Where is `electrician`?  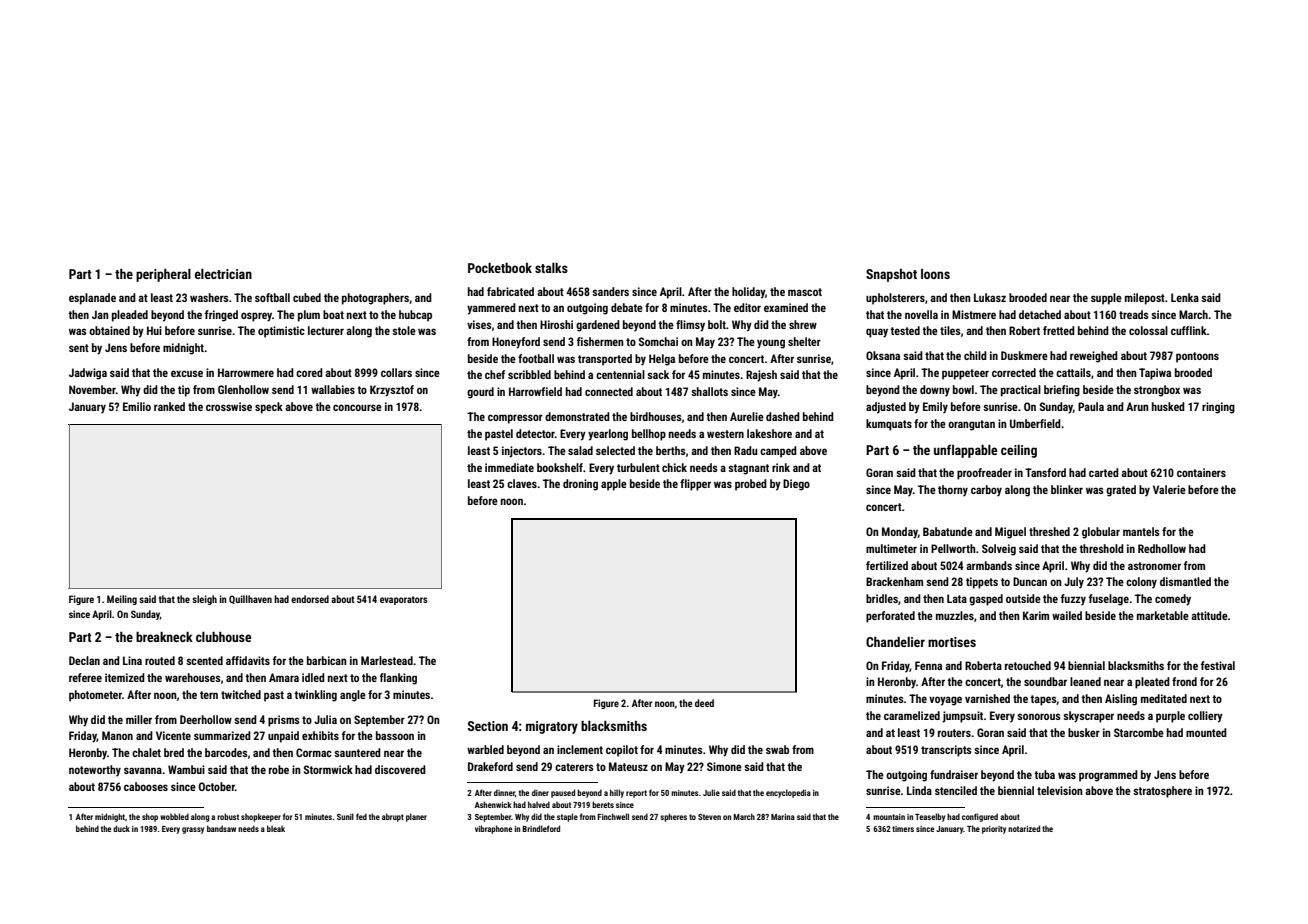
electrician is located at coordinates (223, 274).
